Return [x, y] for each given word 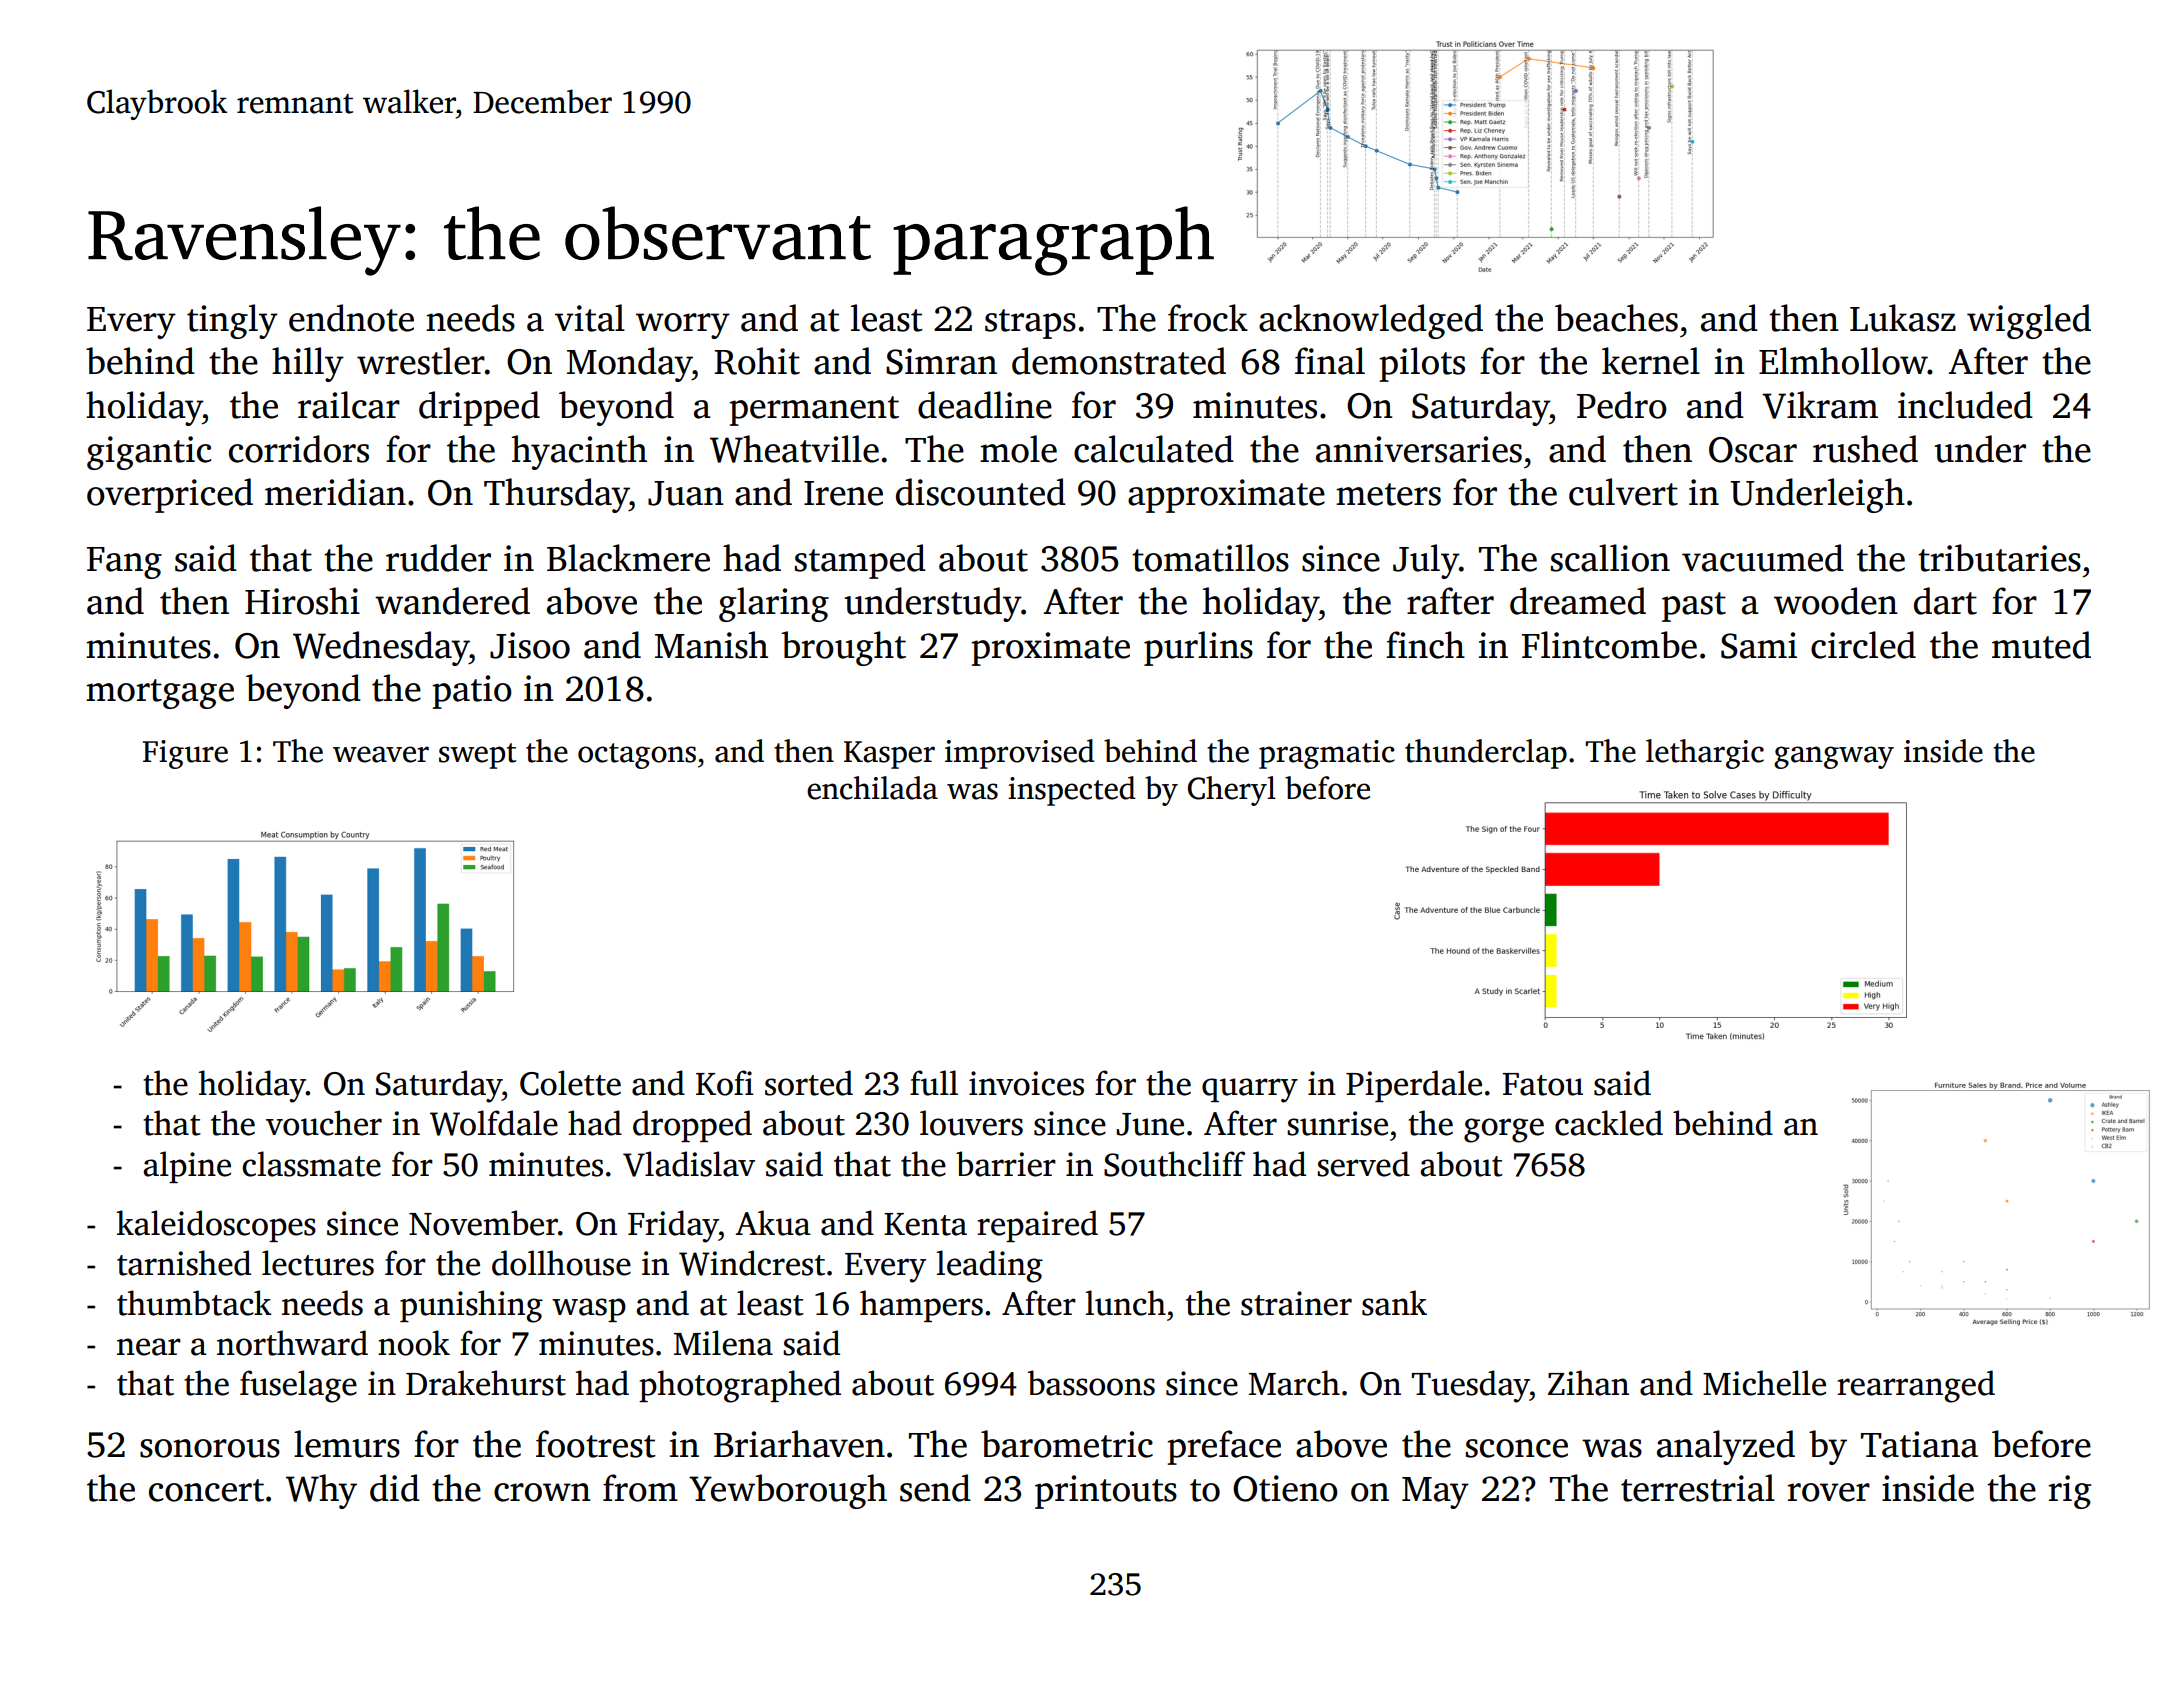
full [934, 1083]
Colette [570, 1083]
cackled [1609, 1123]
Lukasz [1903, 318]
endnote [351, 318]
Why [321, 1491]
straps [1030, 324]
